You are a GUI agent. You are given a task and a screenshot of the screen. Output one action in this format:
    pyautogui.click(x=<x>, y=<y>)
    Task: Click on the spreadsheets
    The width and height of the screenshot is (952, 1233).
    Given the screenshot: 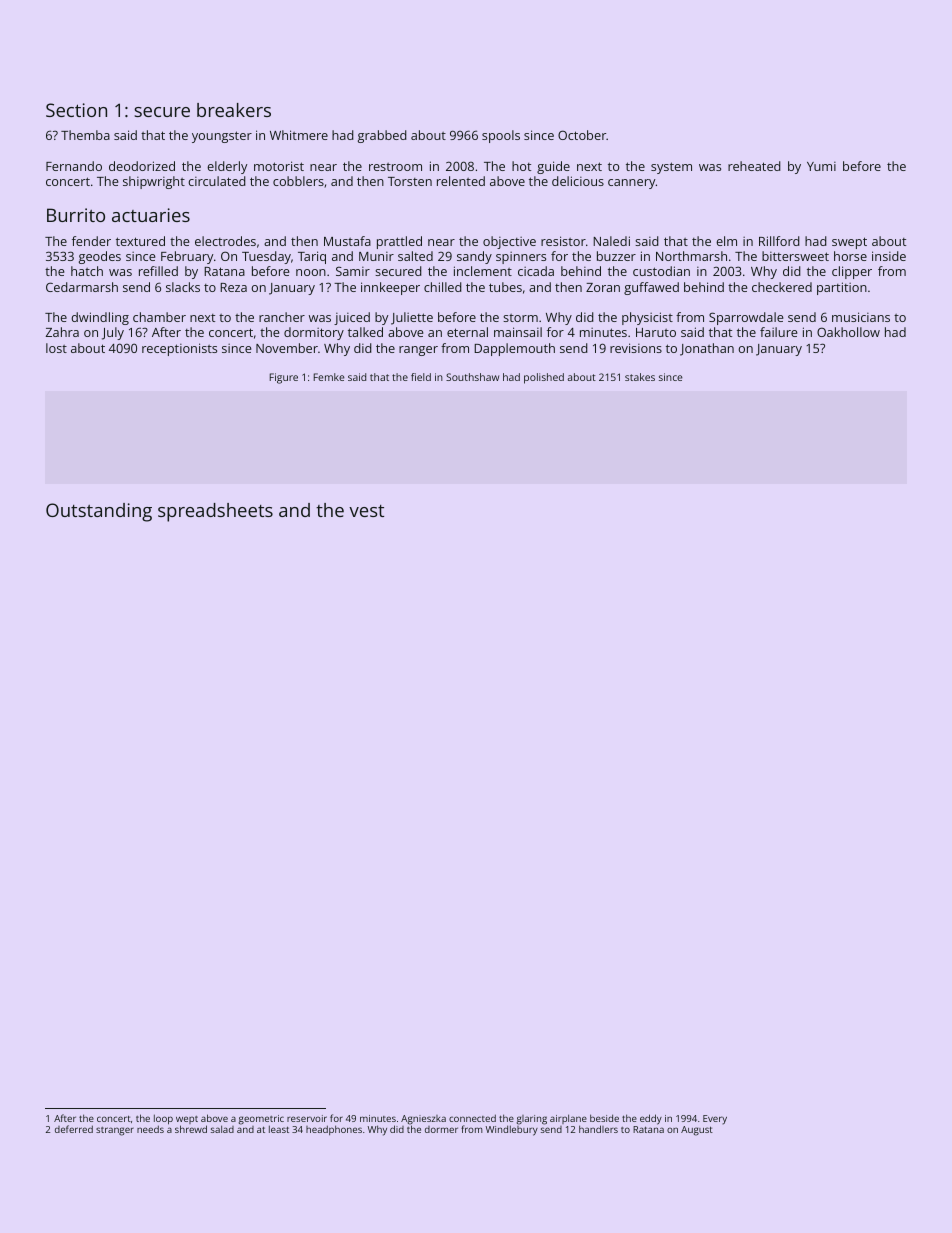 What is the action you would take?
    pyautogui.click(x=215, y=512)
